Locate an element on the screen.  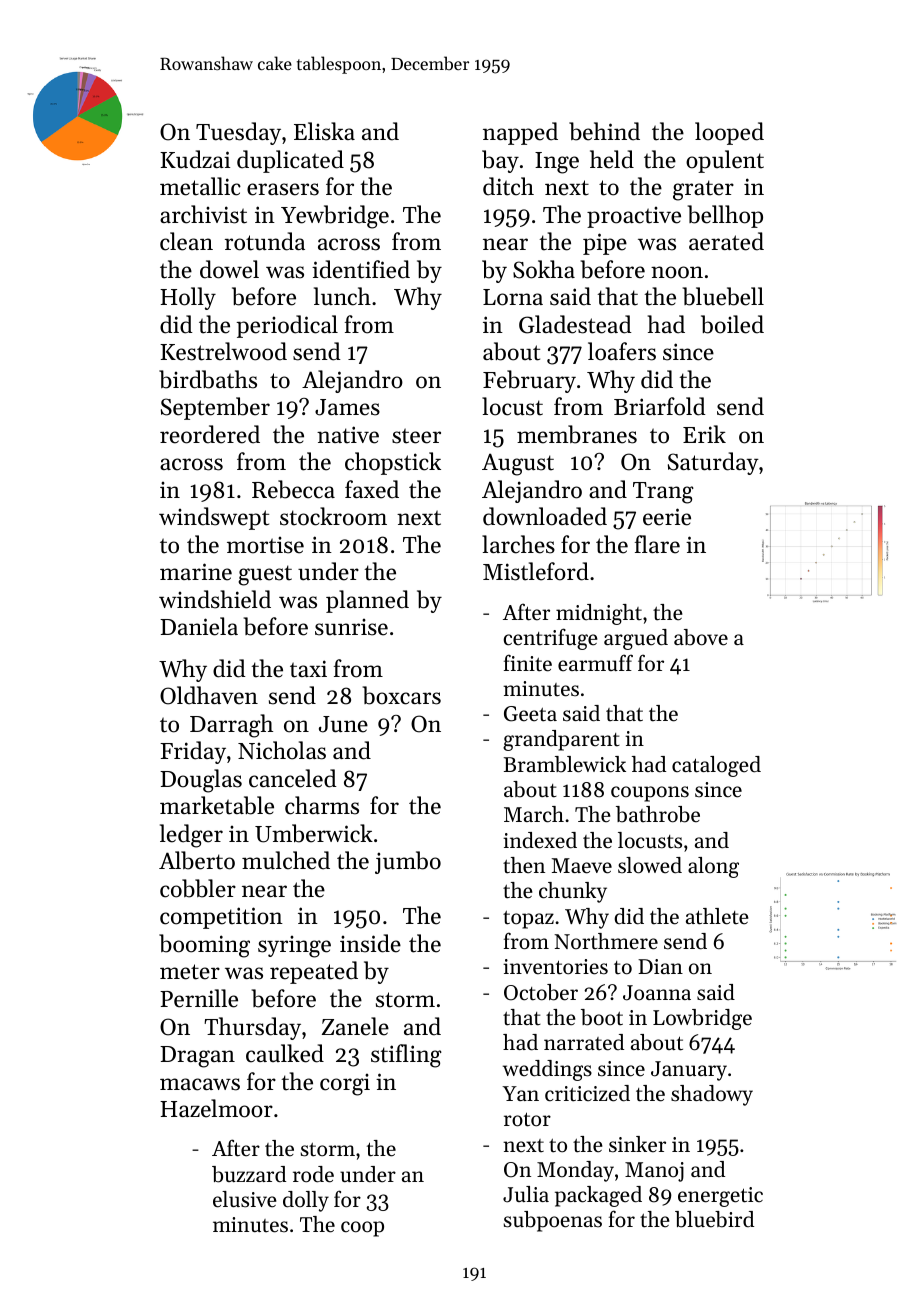
Kudzai is located at coordinates (195, 159).
